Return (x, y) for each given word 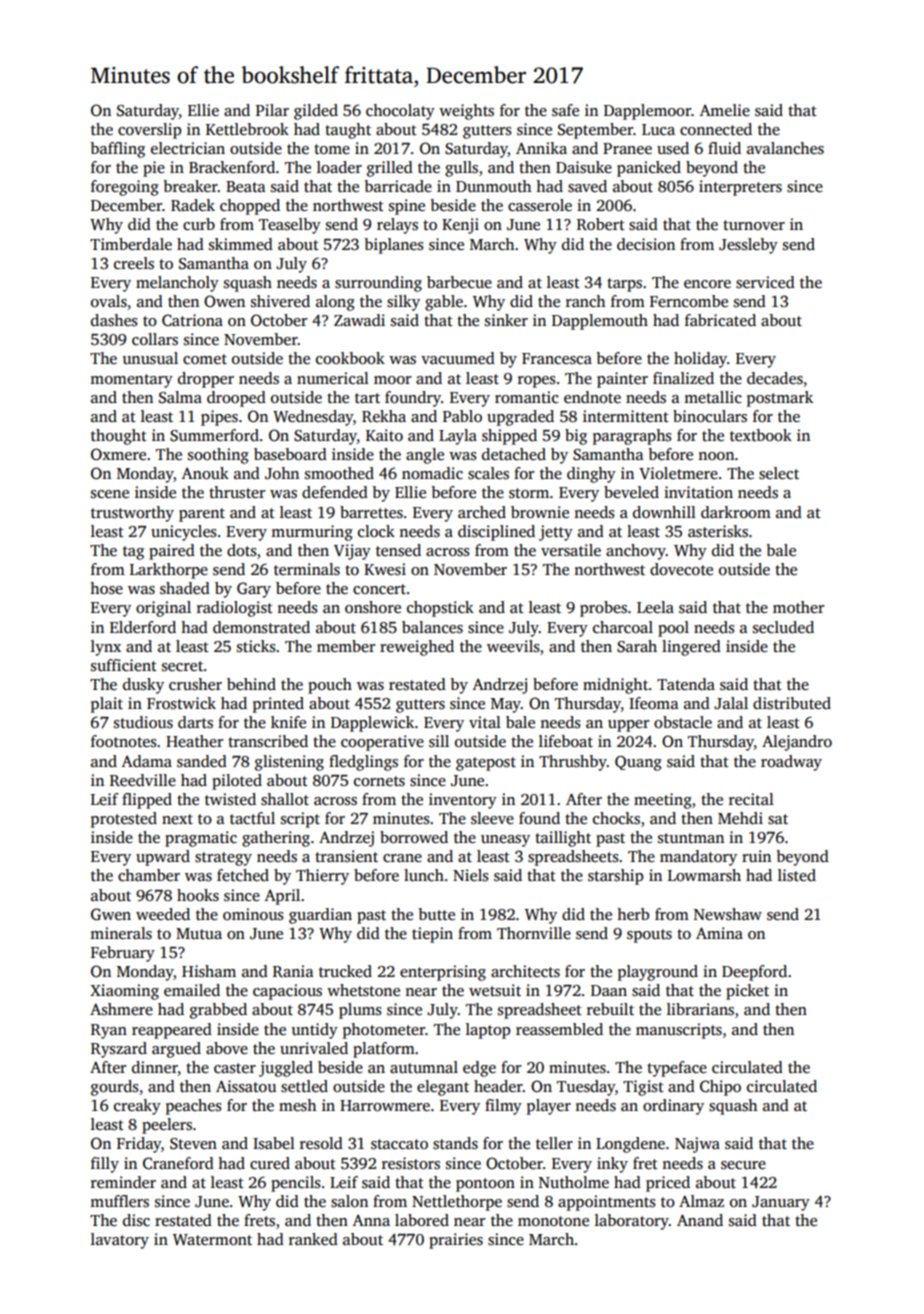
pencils (296, 1184)
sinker (506, 320)
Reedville (143, 780)
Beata (246, 186)
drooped (236, 399)
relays (397, 226)
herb (633, 914)
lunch (424, 875)
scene (110, 494)
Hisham (209, 971)
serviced (765, 282)
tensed (398, 550)
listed (797, 875)
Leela (655, 607)
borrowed (414, 837)
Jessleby (748, 246)
